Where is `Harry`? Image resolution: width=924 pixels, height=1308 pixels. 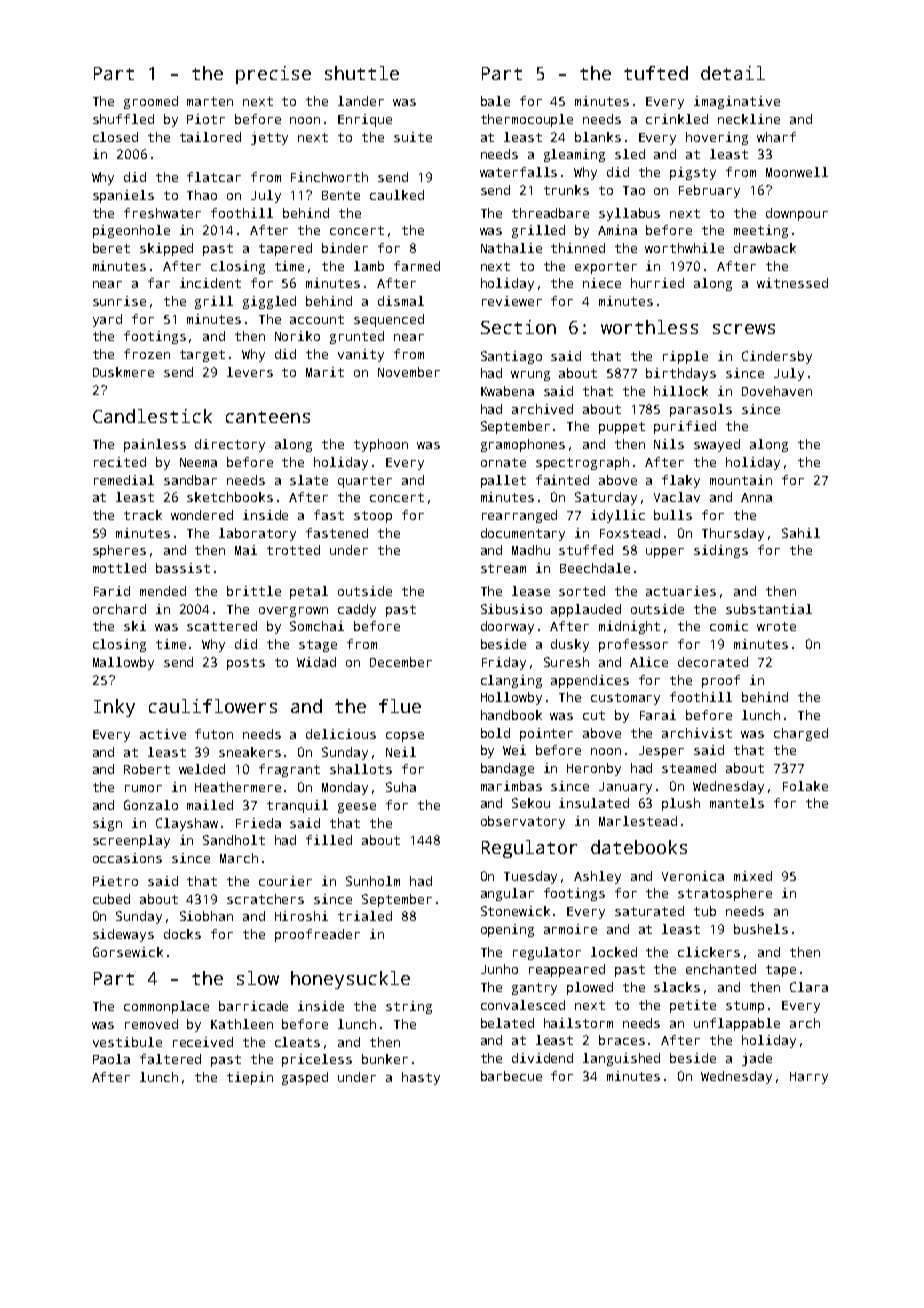 Harry is located at coordinates (809, 1078).
